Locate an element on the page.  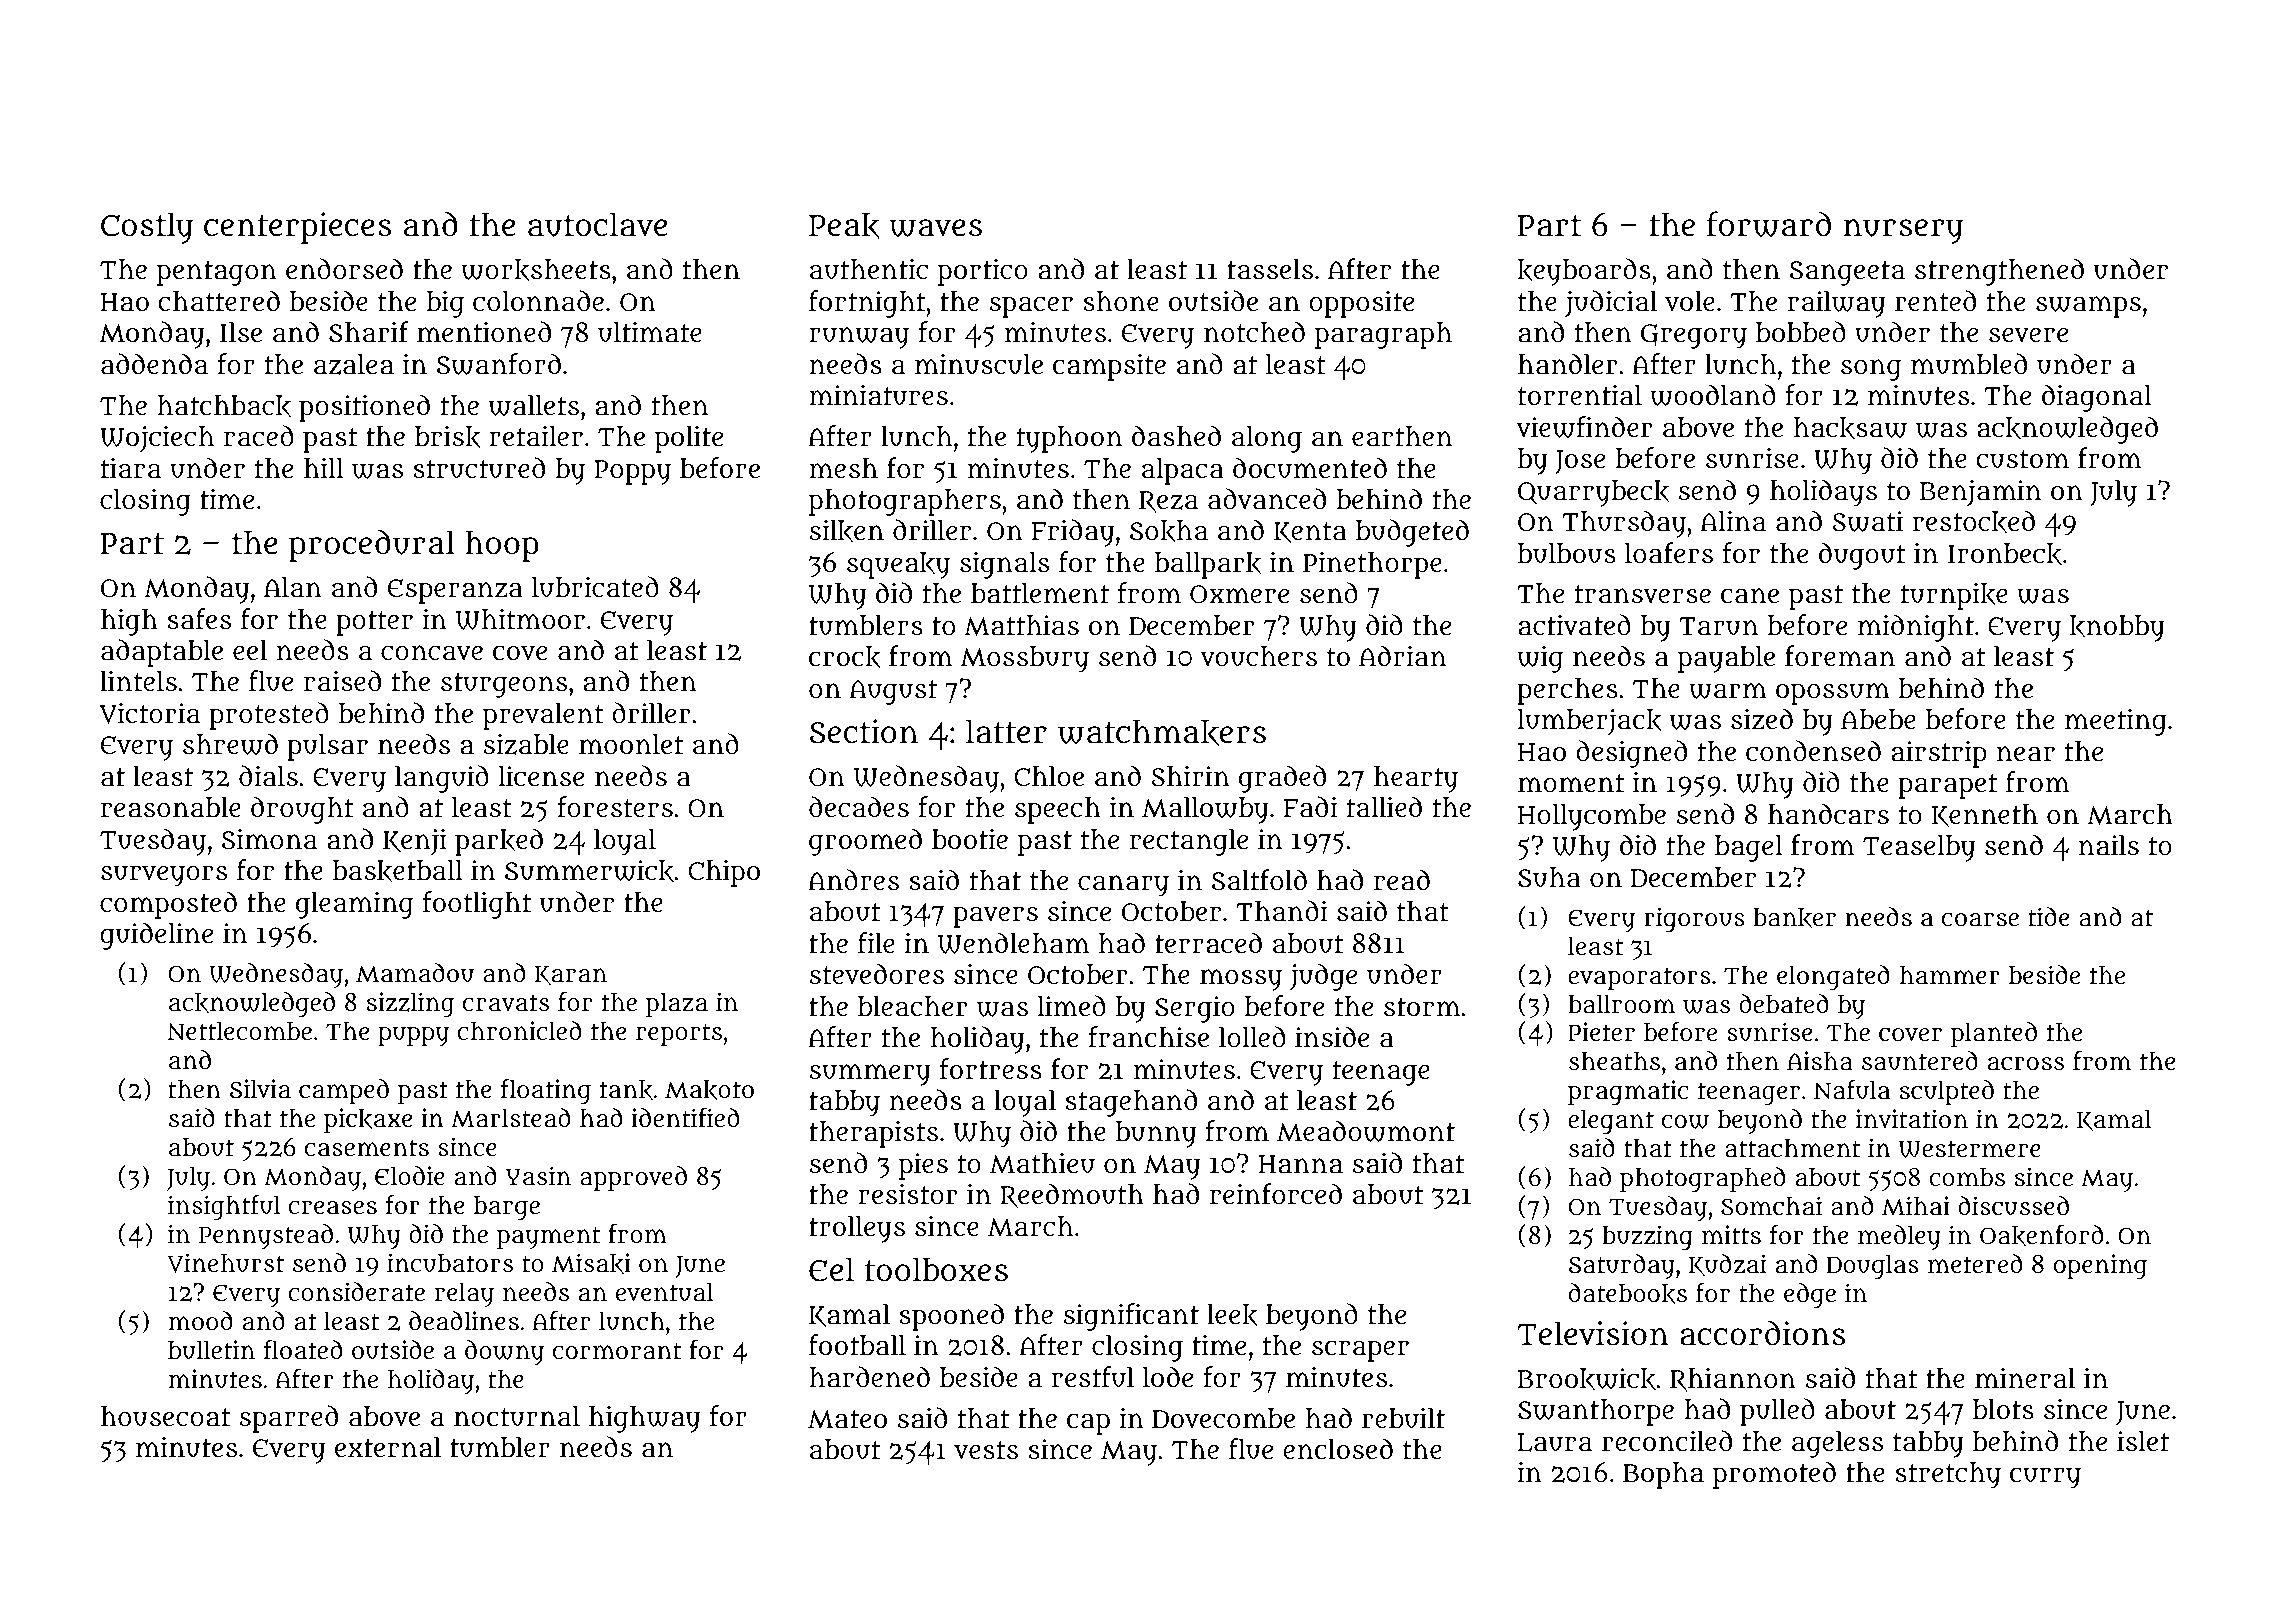
lintels is located at coordinates (138, 681).
